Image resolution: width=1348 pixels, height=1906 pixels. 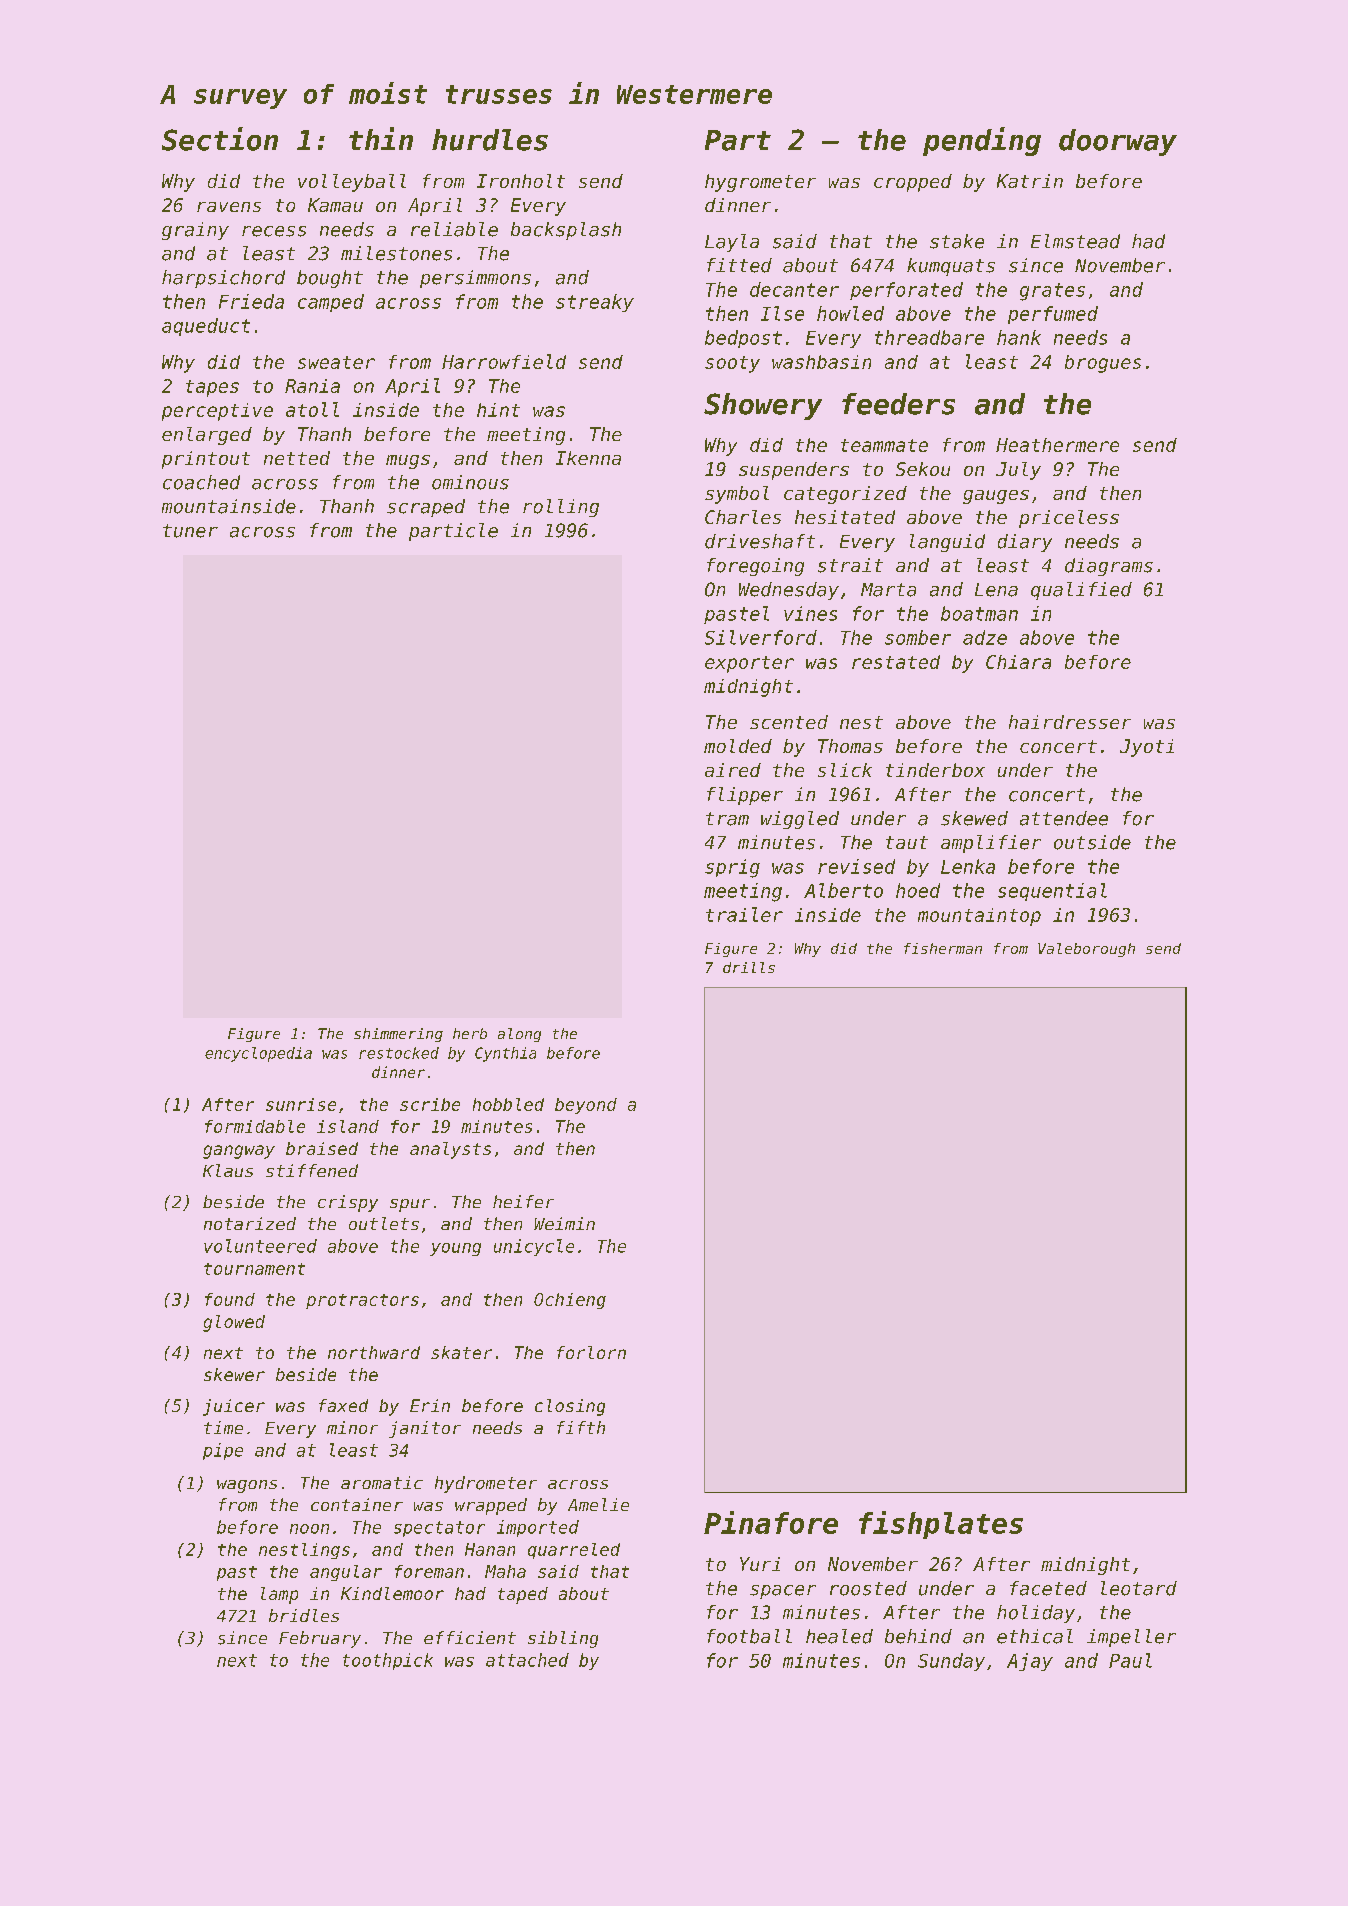 What do you see at coordinates (498, 410) in the screenshot?
I see `hint` at bounding box center [498, 410].
